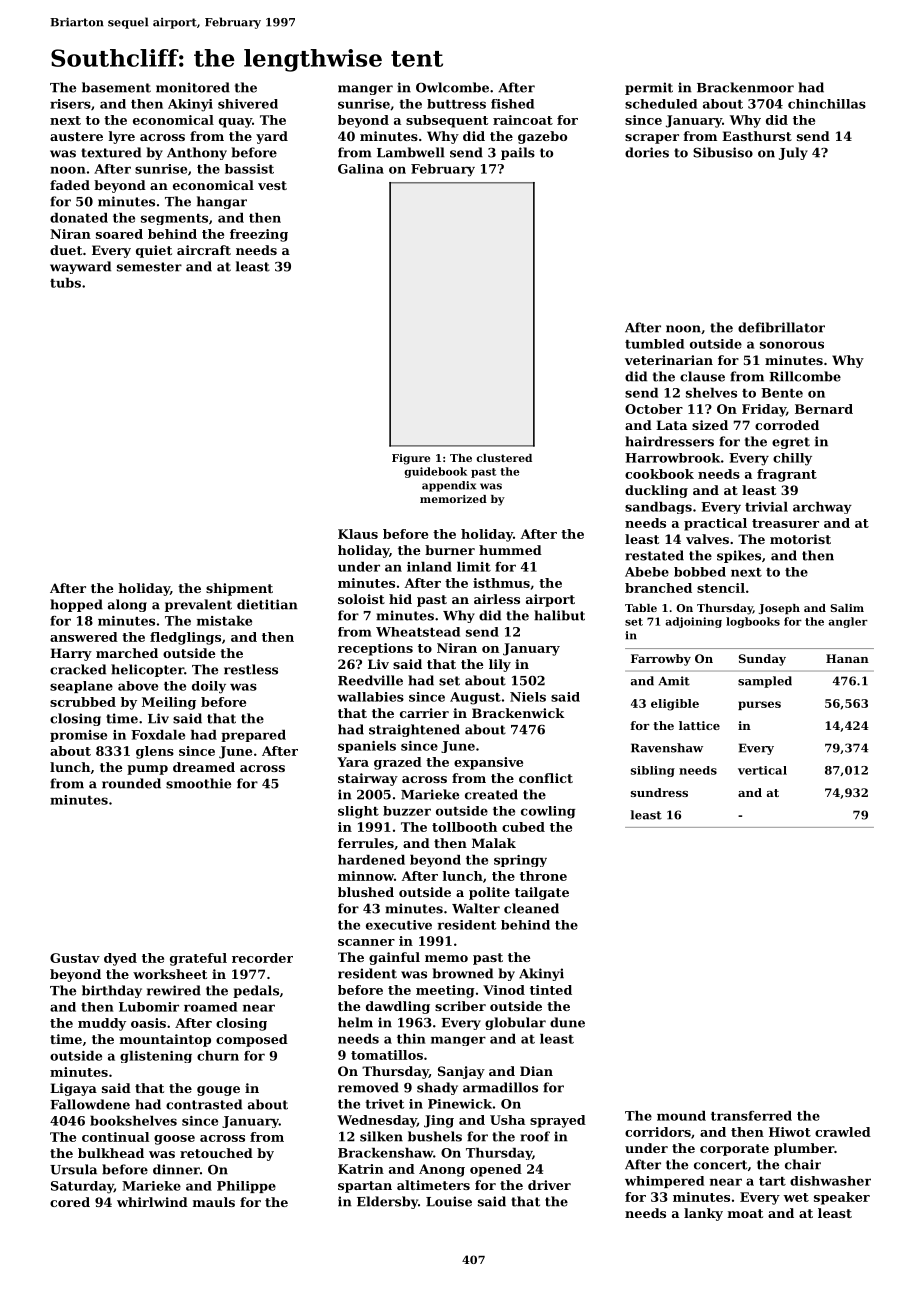  What do you see at coordinates (361, 169) in the screenshot?
I see `Galina` at bounding box center [361, 169].
